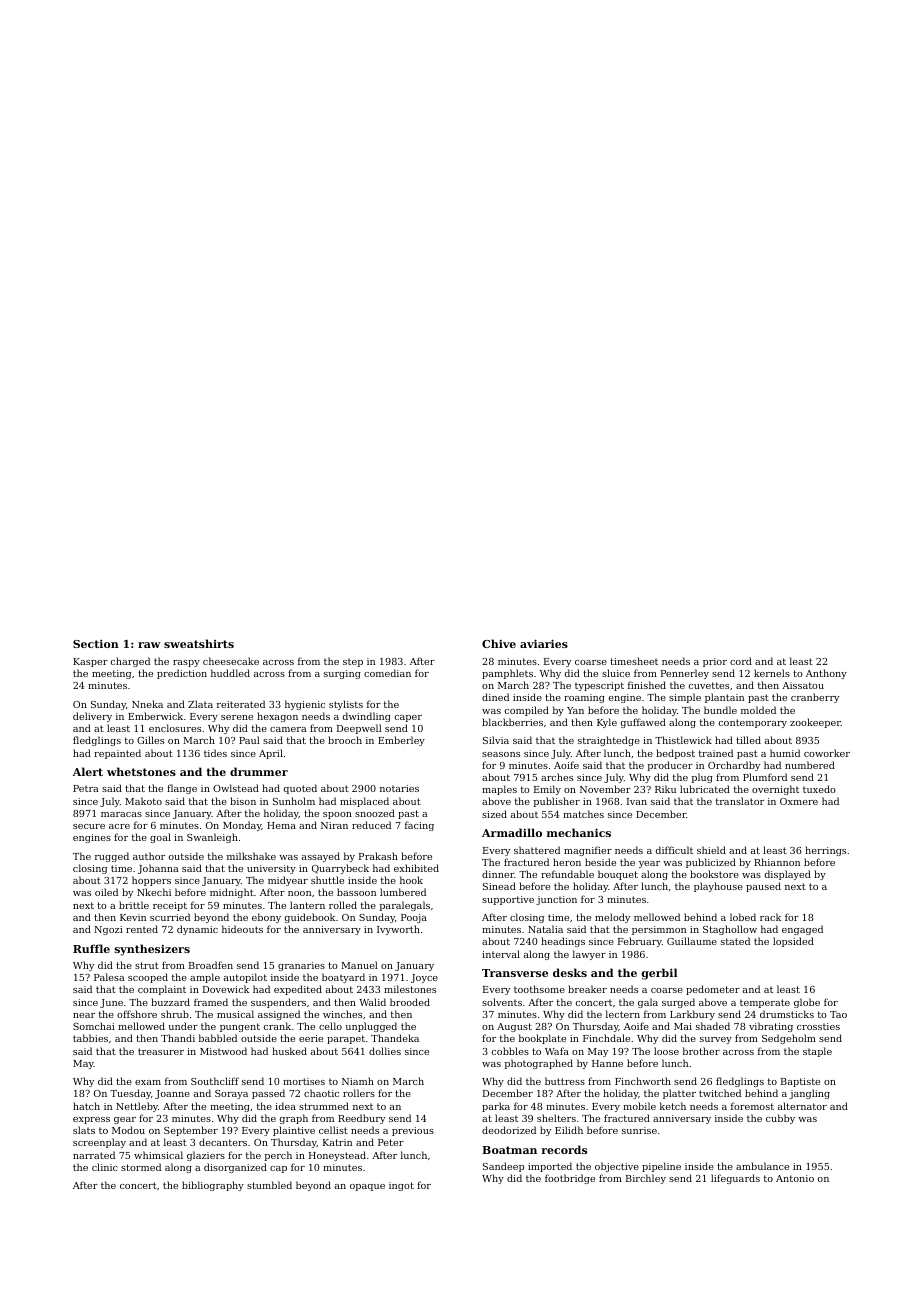 This screenshot has height=1308, width=924. I want to click on bison, so click(243, 801).
